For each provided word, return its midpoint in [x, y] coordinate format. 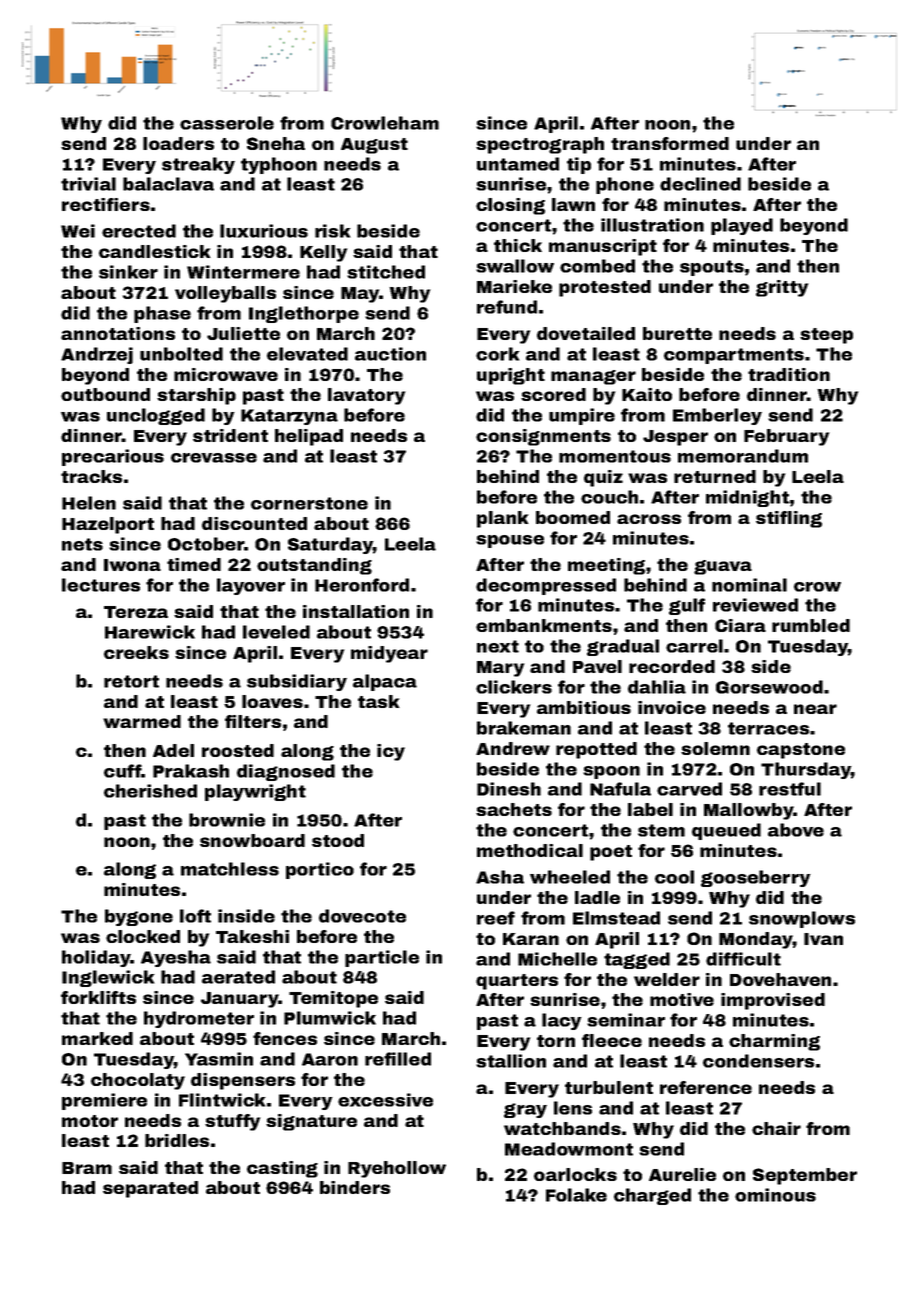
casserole [227, 123]
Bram [87, 1168]
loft [195, 916]
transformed [670, 143]
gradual [623, 647]
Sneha [276, 143]
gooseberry [756, 878]
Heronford [362, 585]
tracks [91, 476]
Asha [500, 877]
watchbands [562, 1128]
